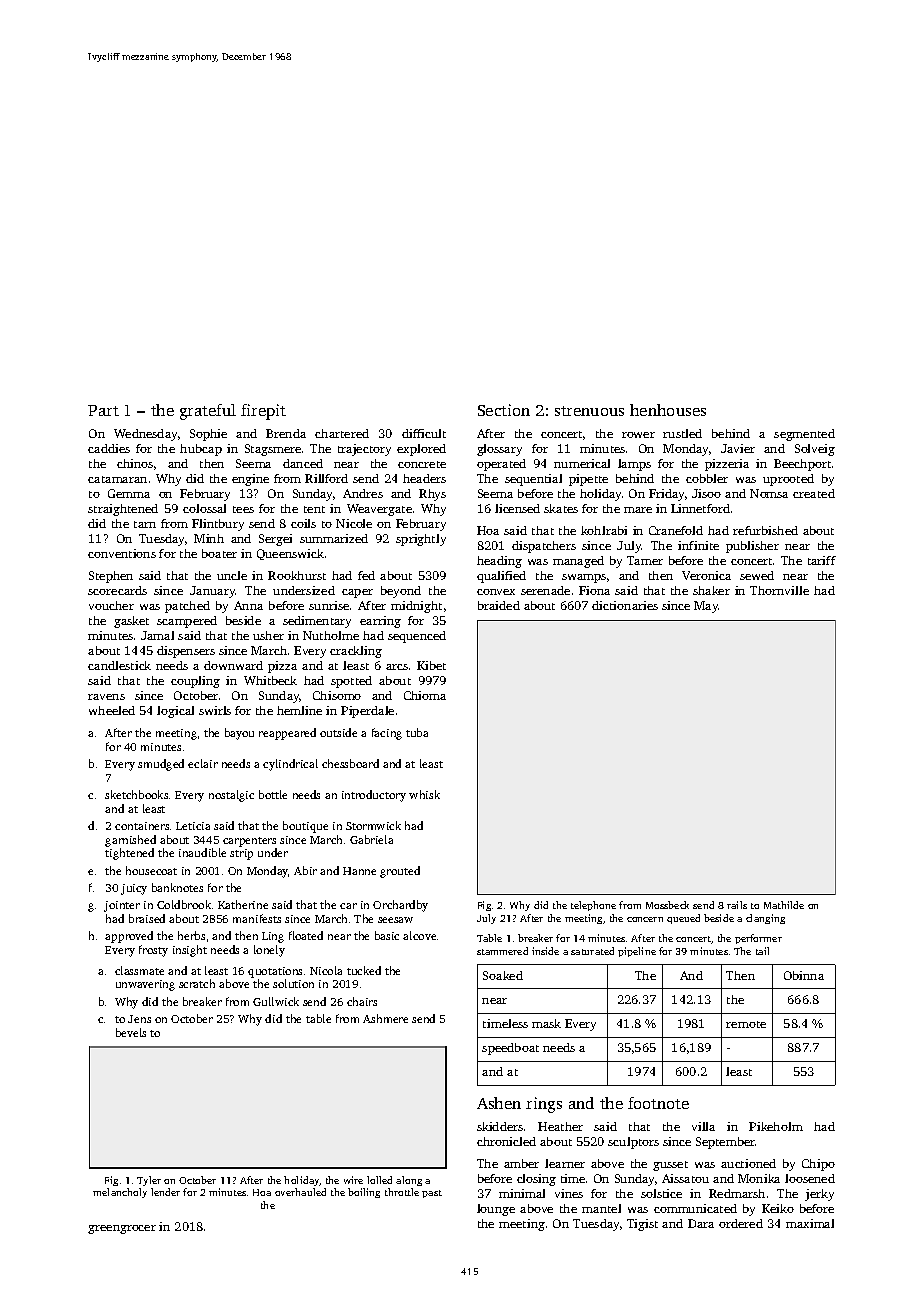  I want to click on remote, so click(746, 1024).
